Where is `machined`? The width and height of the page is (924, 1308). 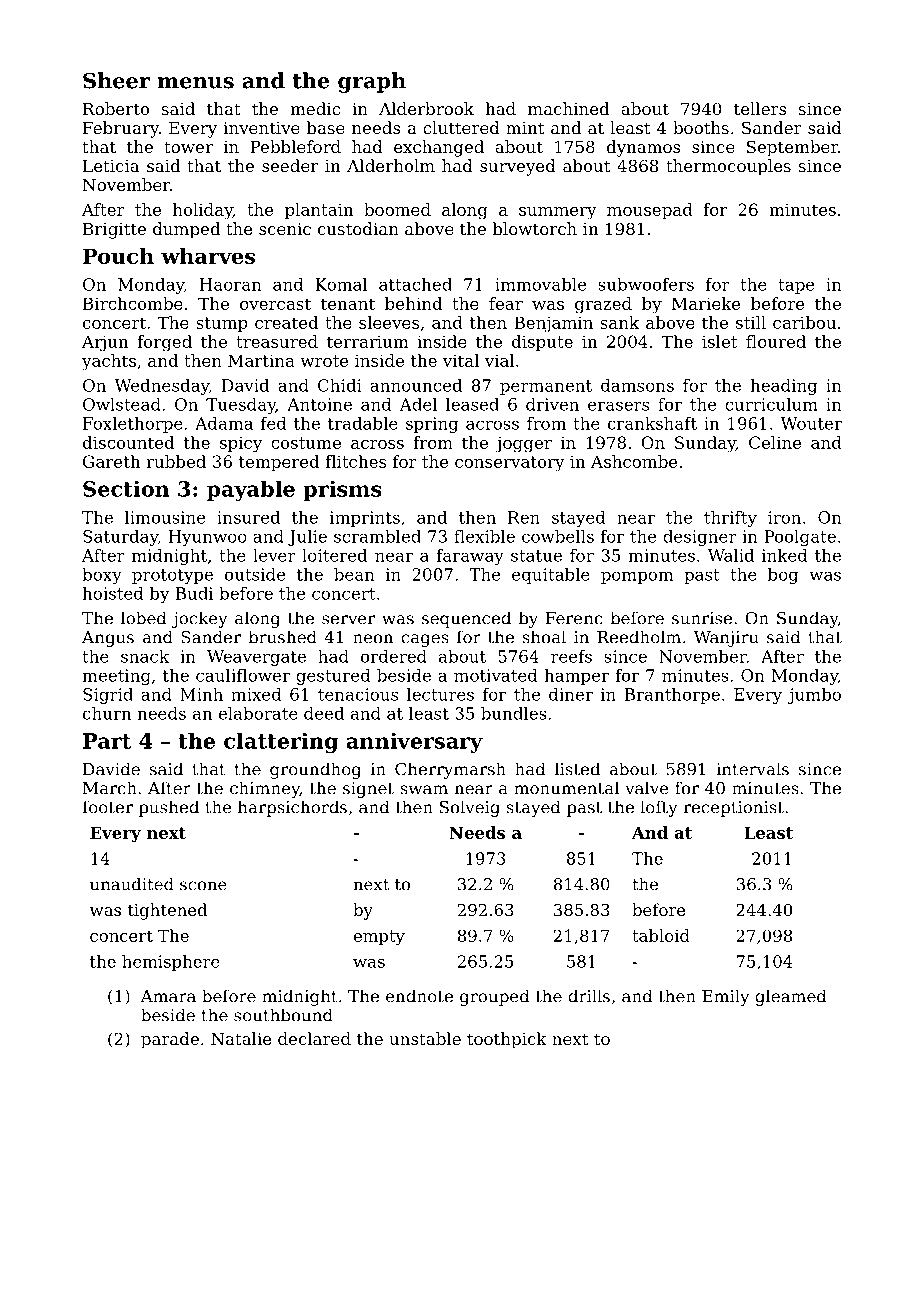 machined is located at coordinates (568, 108).
